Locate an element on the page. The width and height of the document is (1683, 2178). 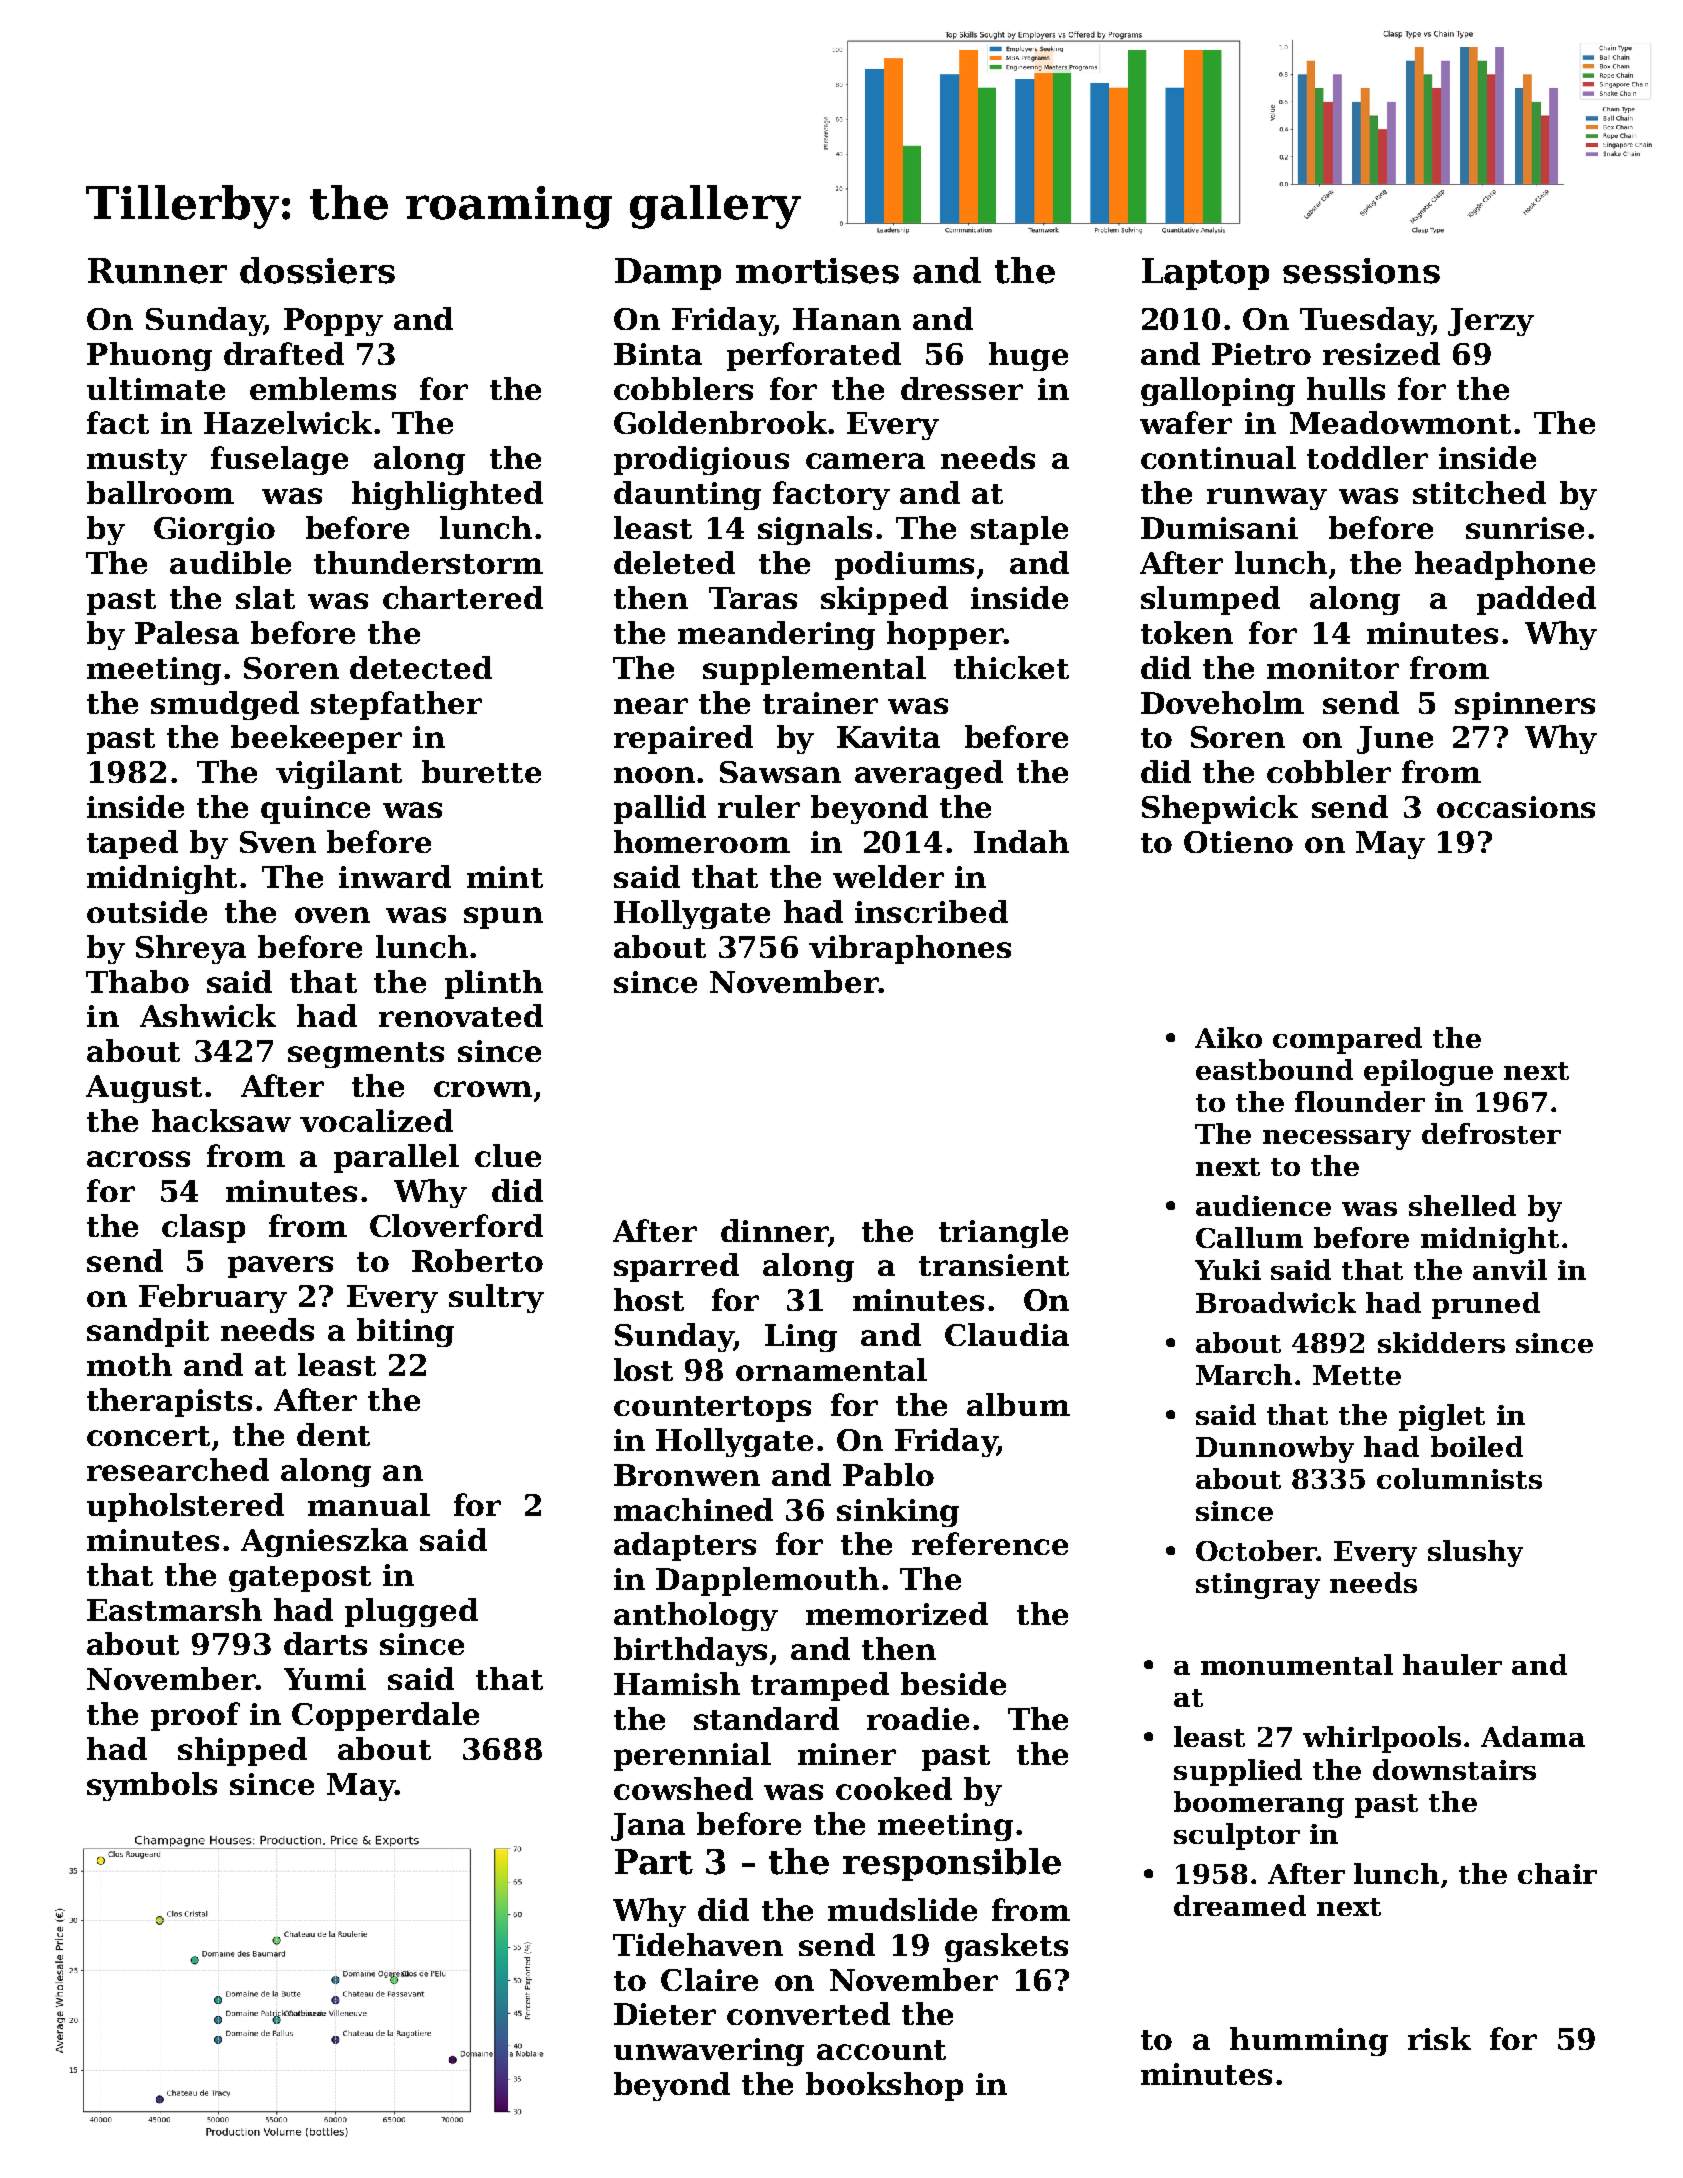
manual is located at coordinates (369, 1504).
